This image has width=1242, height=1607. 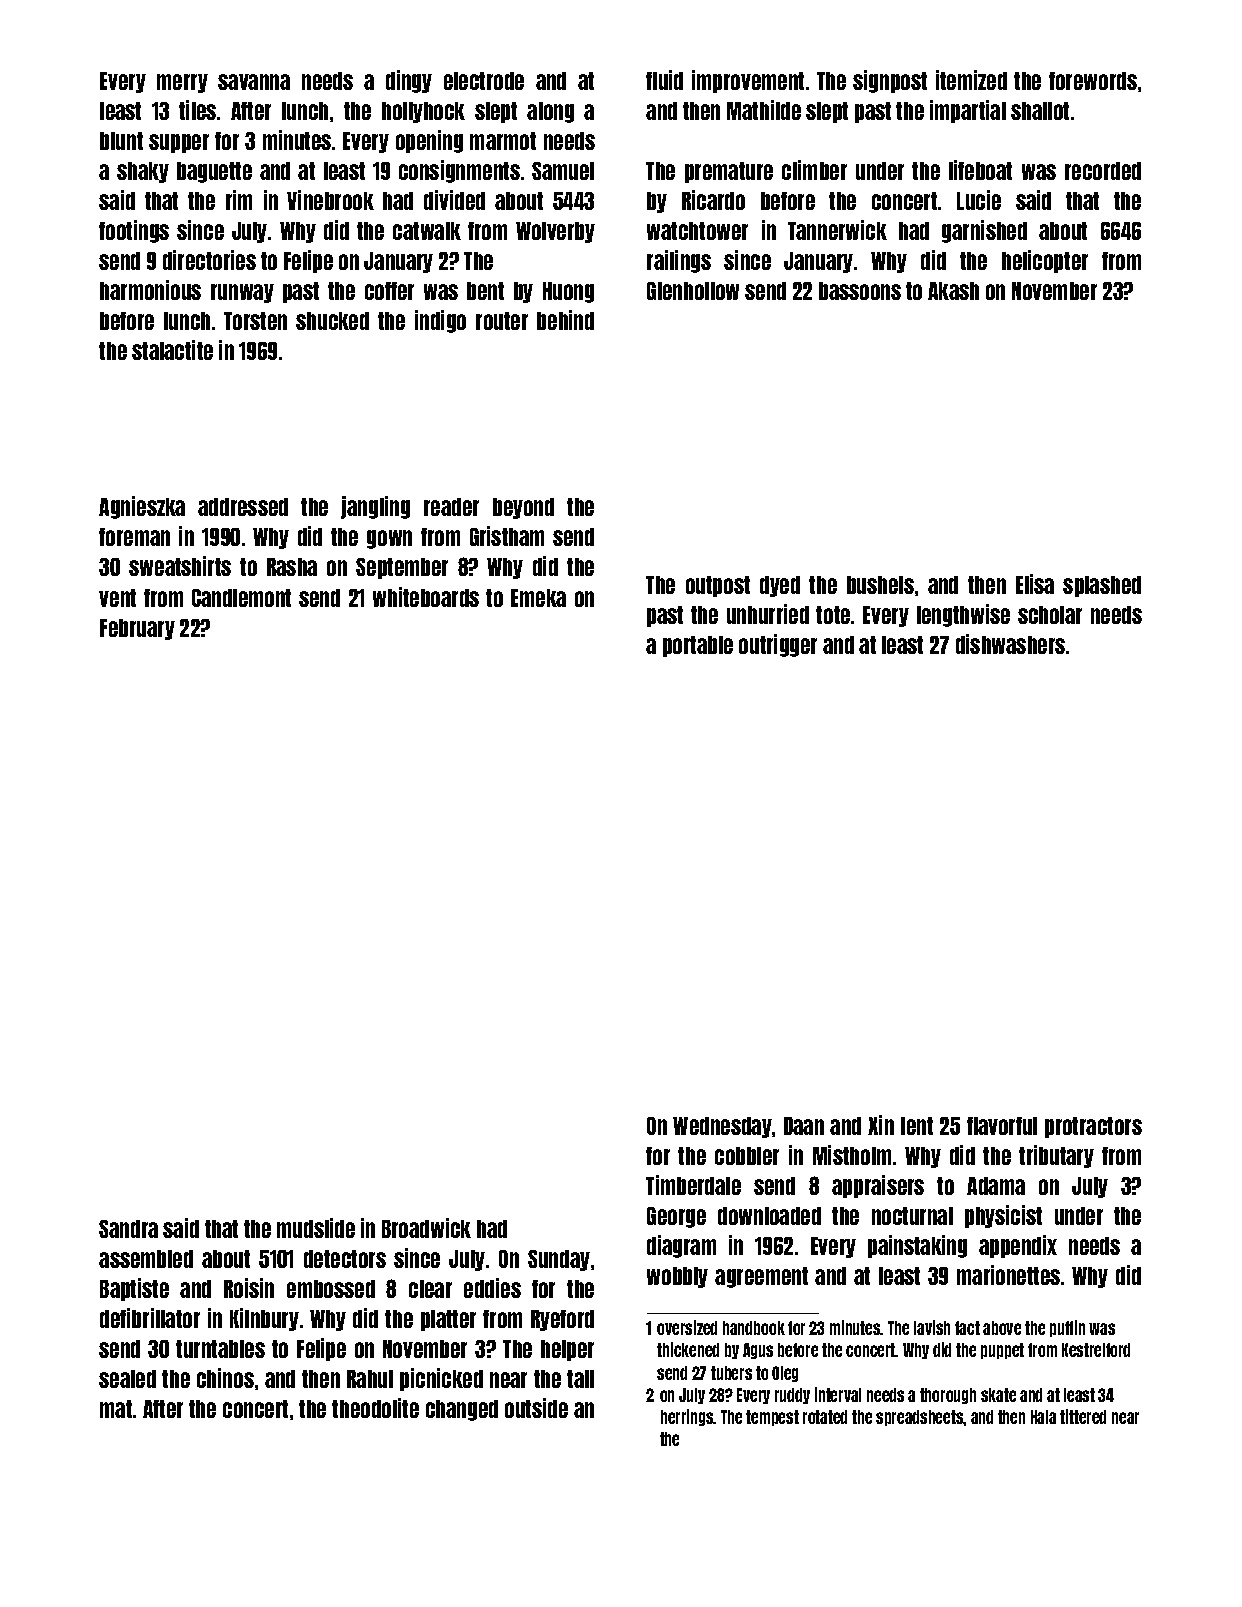 I want to click on beyond, so click(x=523, y=508).
